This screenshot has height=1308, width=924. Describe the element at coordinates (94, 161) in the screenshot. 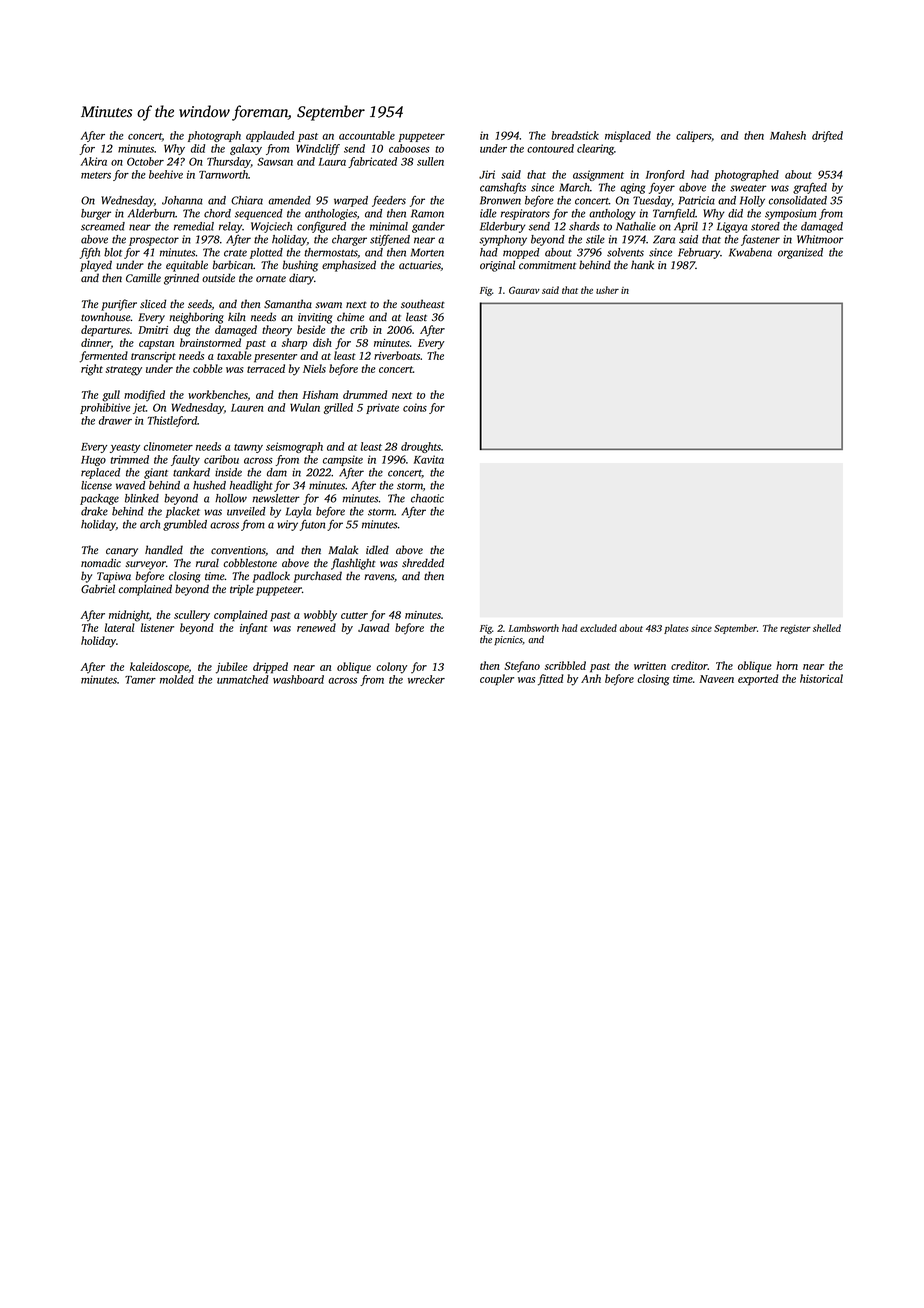

I see `Akira` at that location.
